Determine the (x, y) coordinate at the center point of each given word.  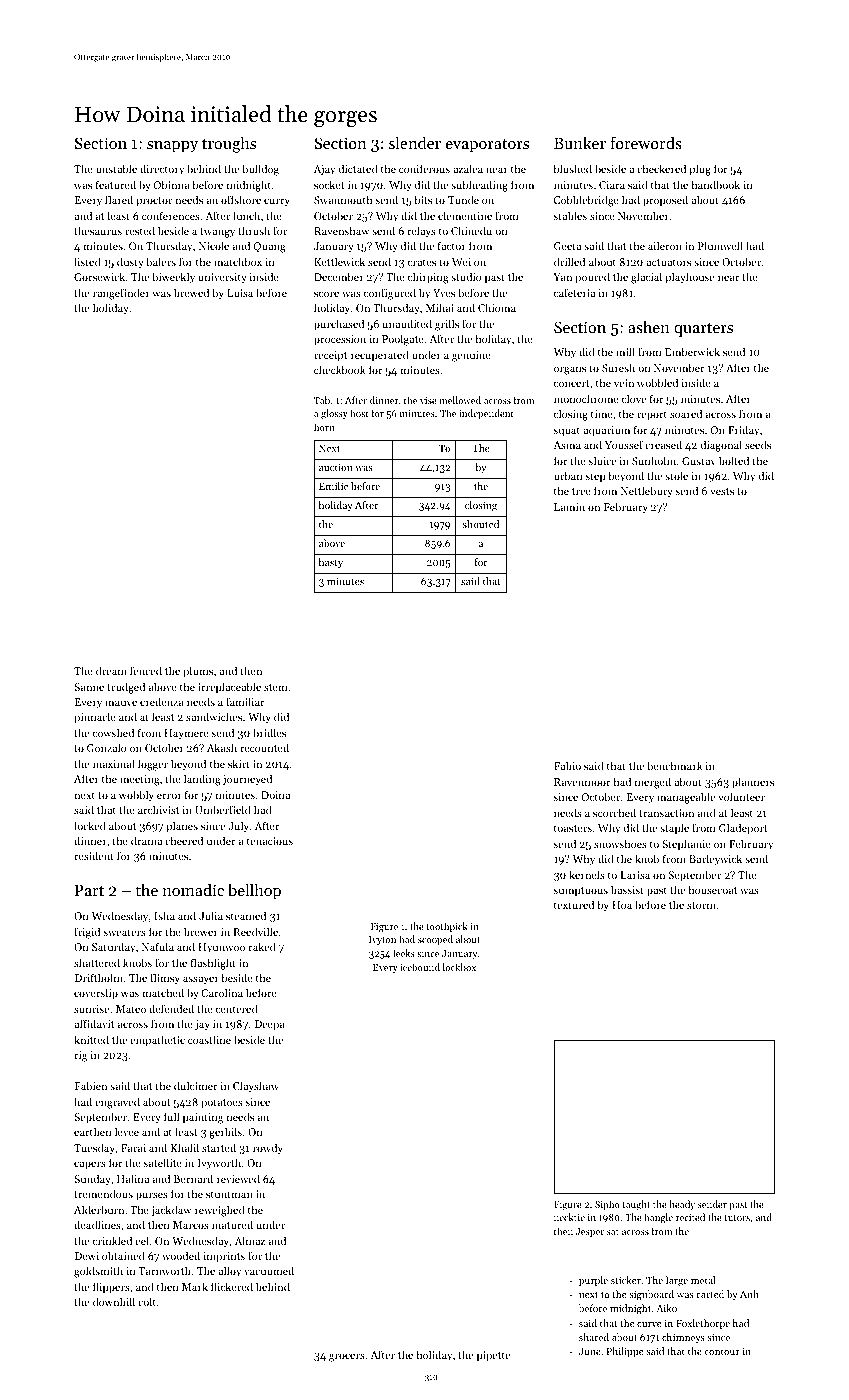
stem (276, 687)
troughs (229, 144)
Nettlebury (647, 492)
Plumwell (720, 245)
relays (422, 232)
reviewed (238, 1178)
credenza (162, 701)
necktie (569, 1217)
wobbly (136, 796)
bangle (658, 1218)
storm (701, 905)
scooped (435, 940)
